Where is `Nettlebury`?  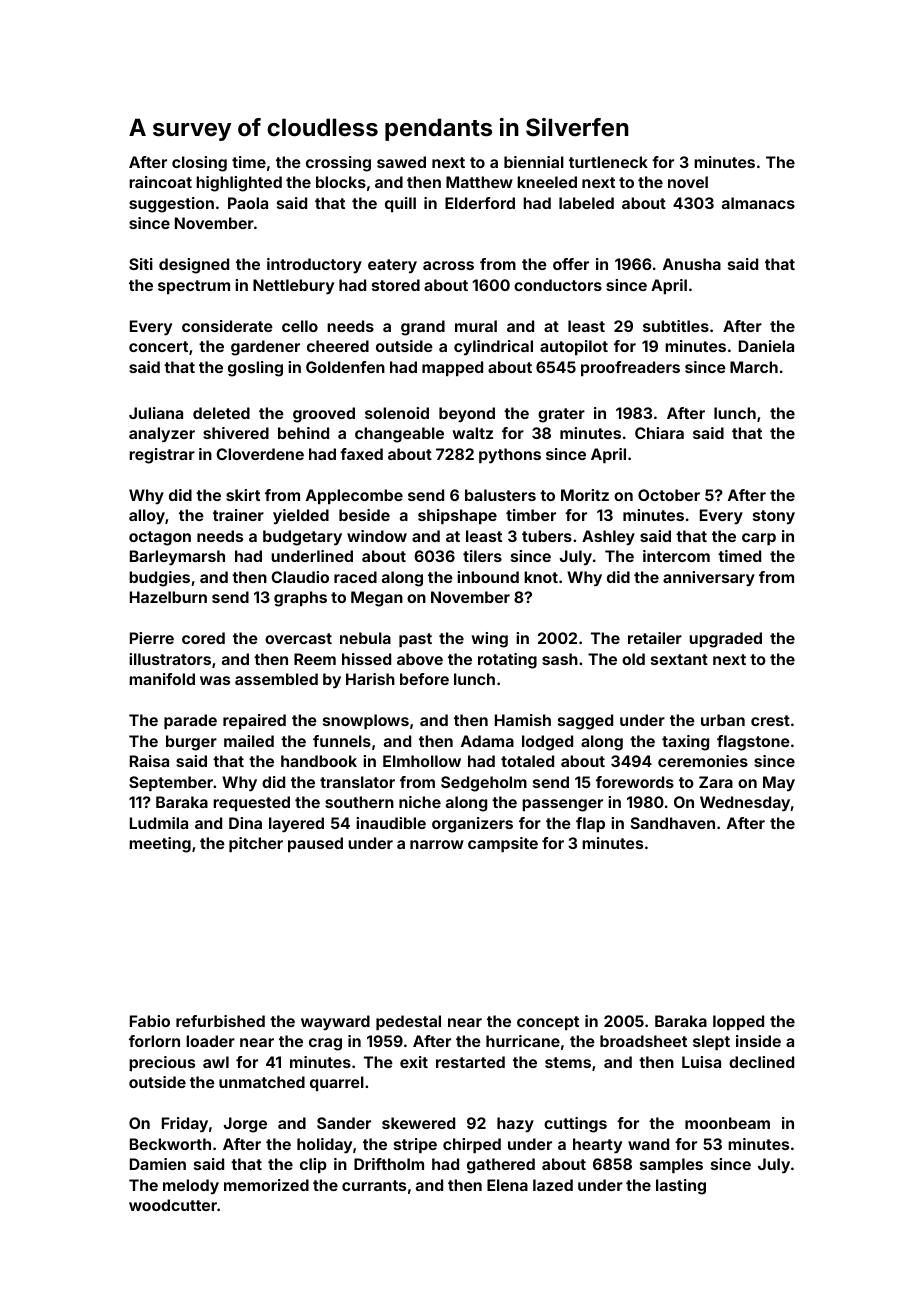
Nettlebury is located at coordinates (293, 287).
